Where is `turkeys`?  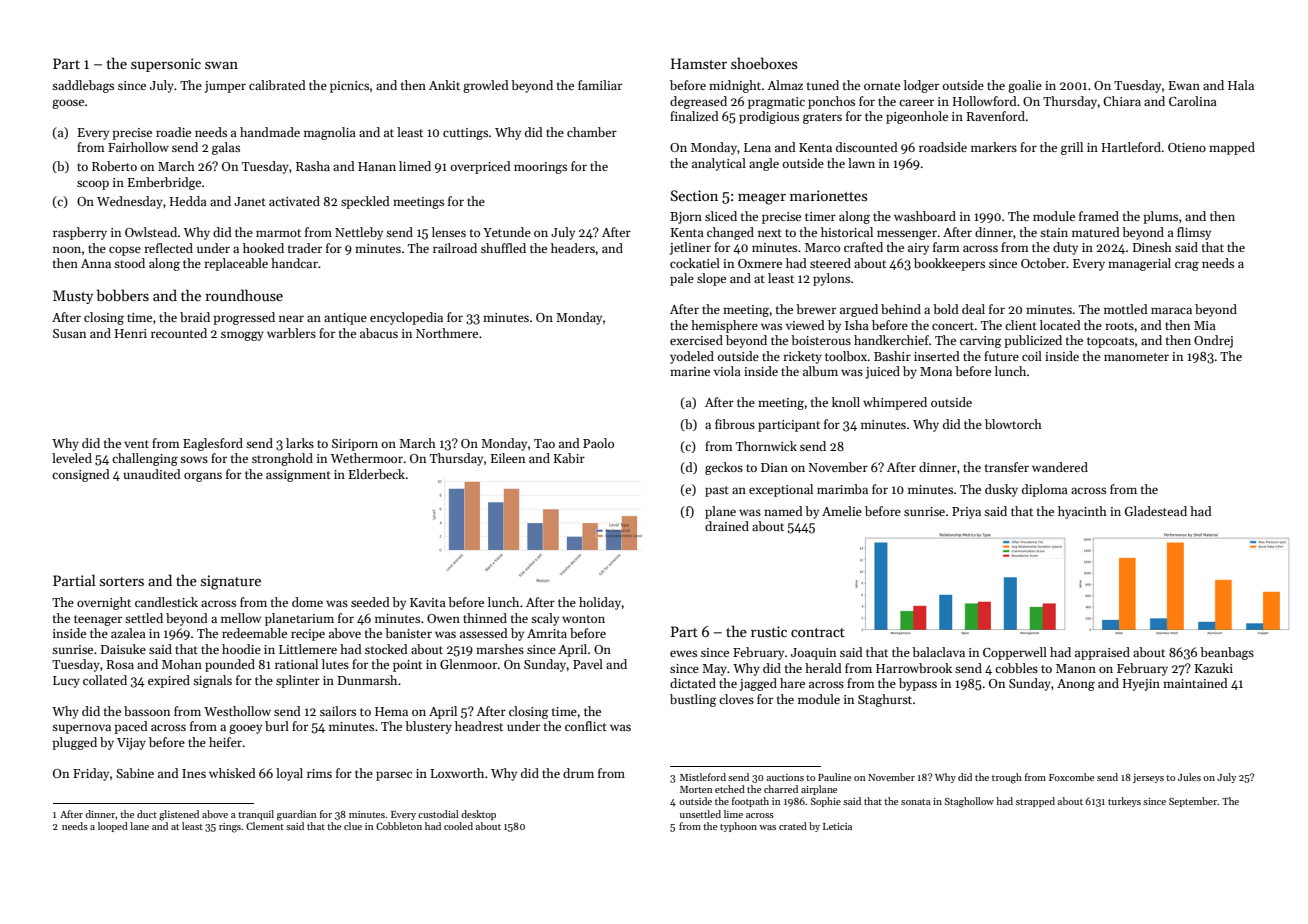
turkeys is located at coordinates (1124, 802).
